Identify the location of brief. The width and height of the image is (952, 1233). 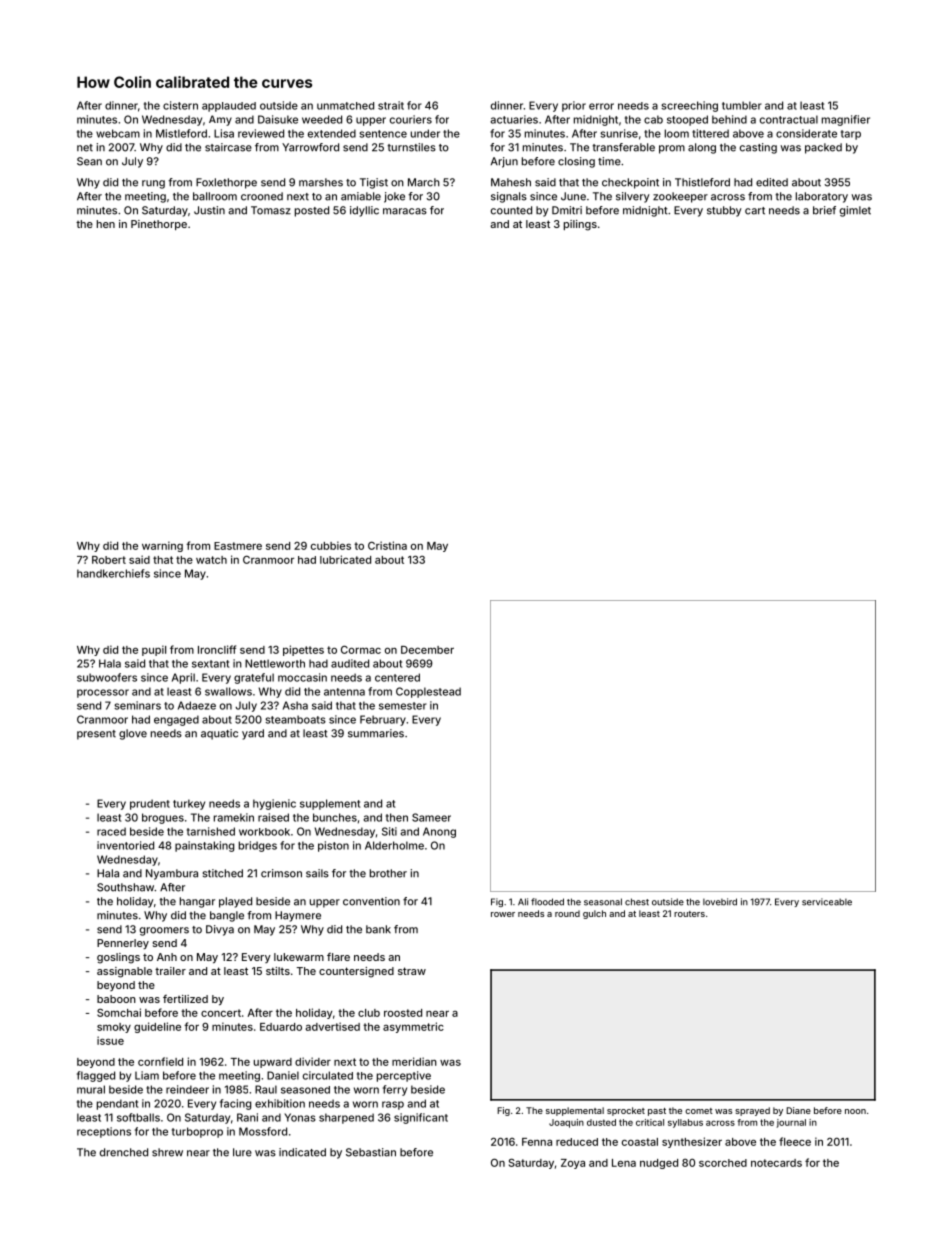
(824, 210).
